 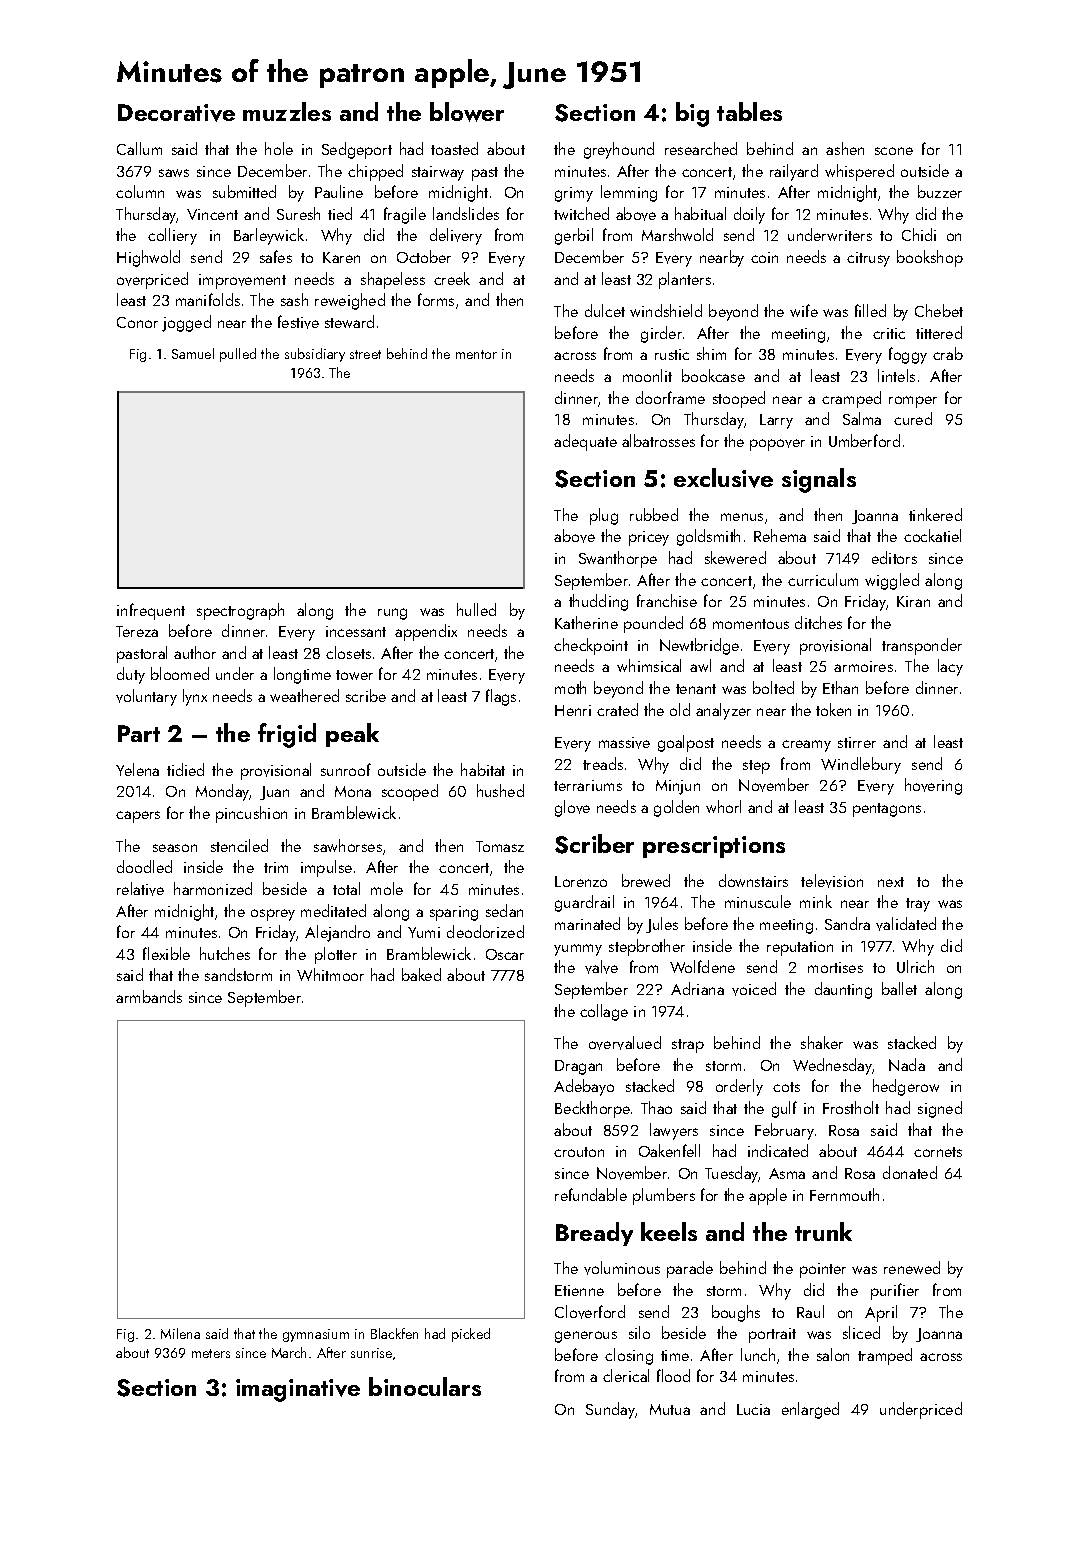 I want to click on Bready, so click(x=594, y=1234).
